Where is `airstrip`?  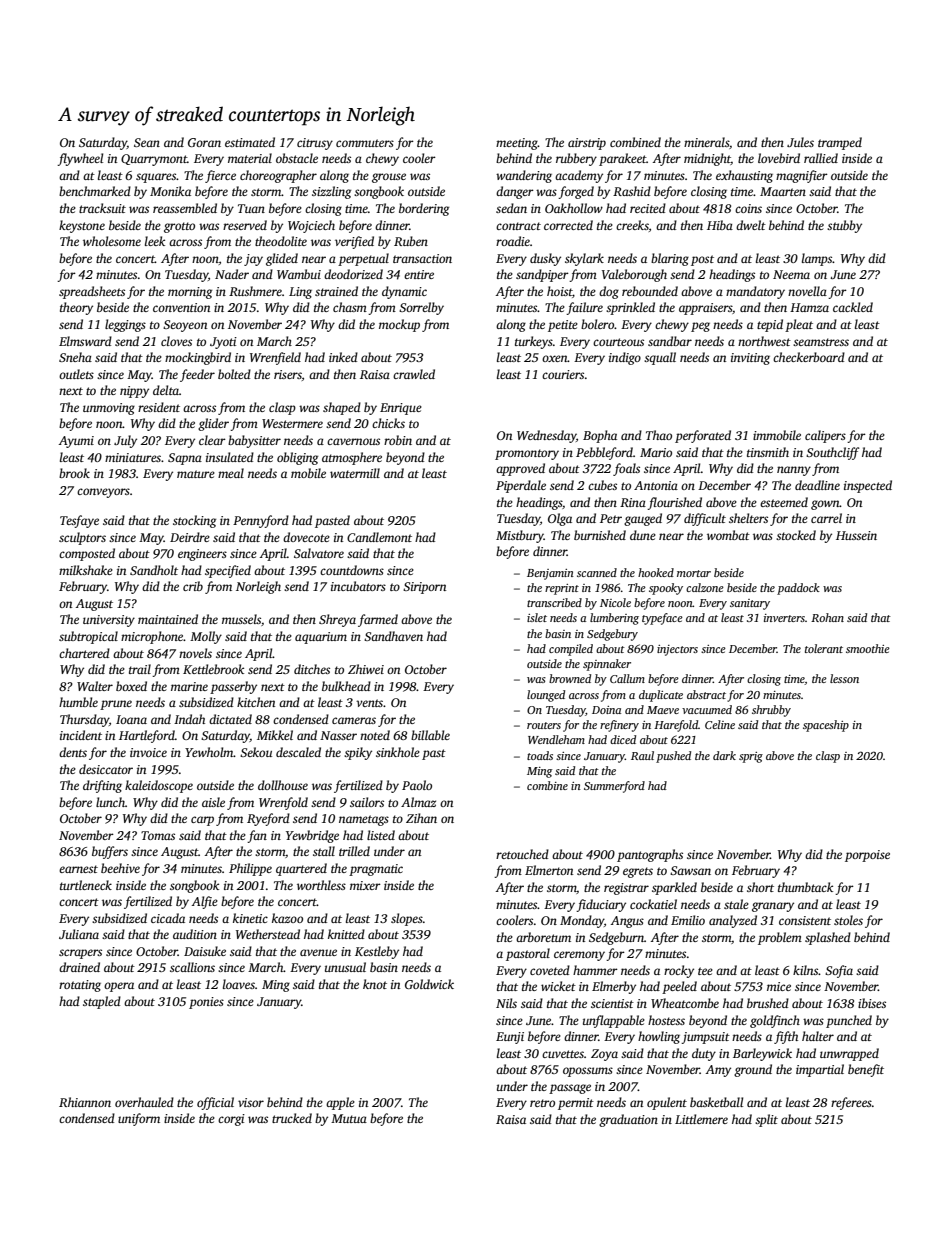 airstrip is located at coordinates (587, 144).
